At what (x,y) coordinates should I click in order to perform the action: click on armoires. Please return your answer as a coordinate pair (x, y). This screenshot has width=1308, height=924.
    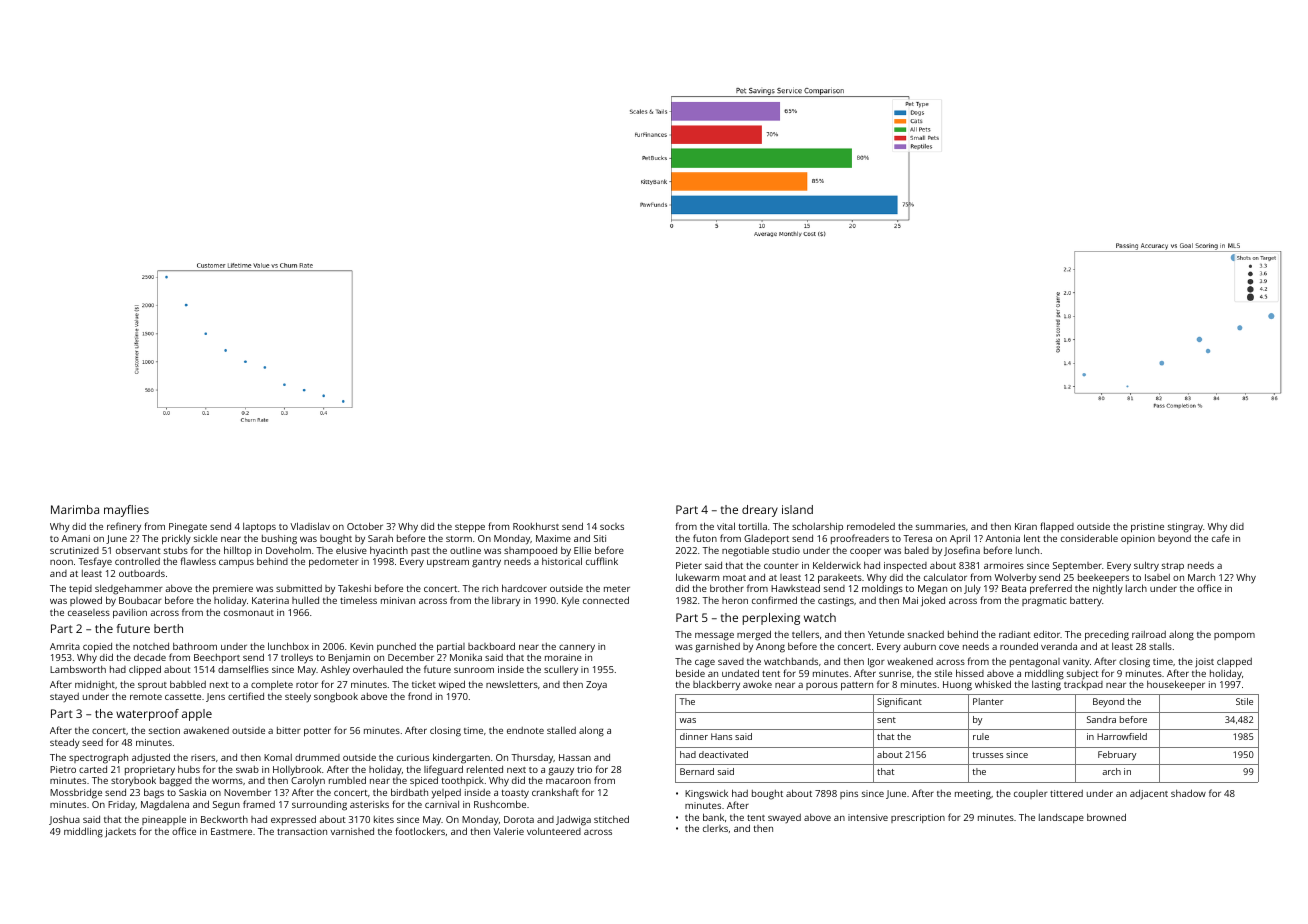
    Looking at the image, I should click on (1004, 565).
